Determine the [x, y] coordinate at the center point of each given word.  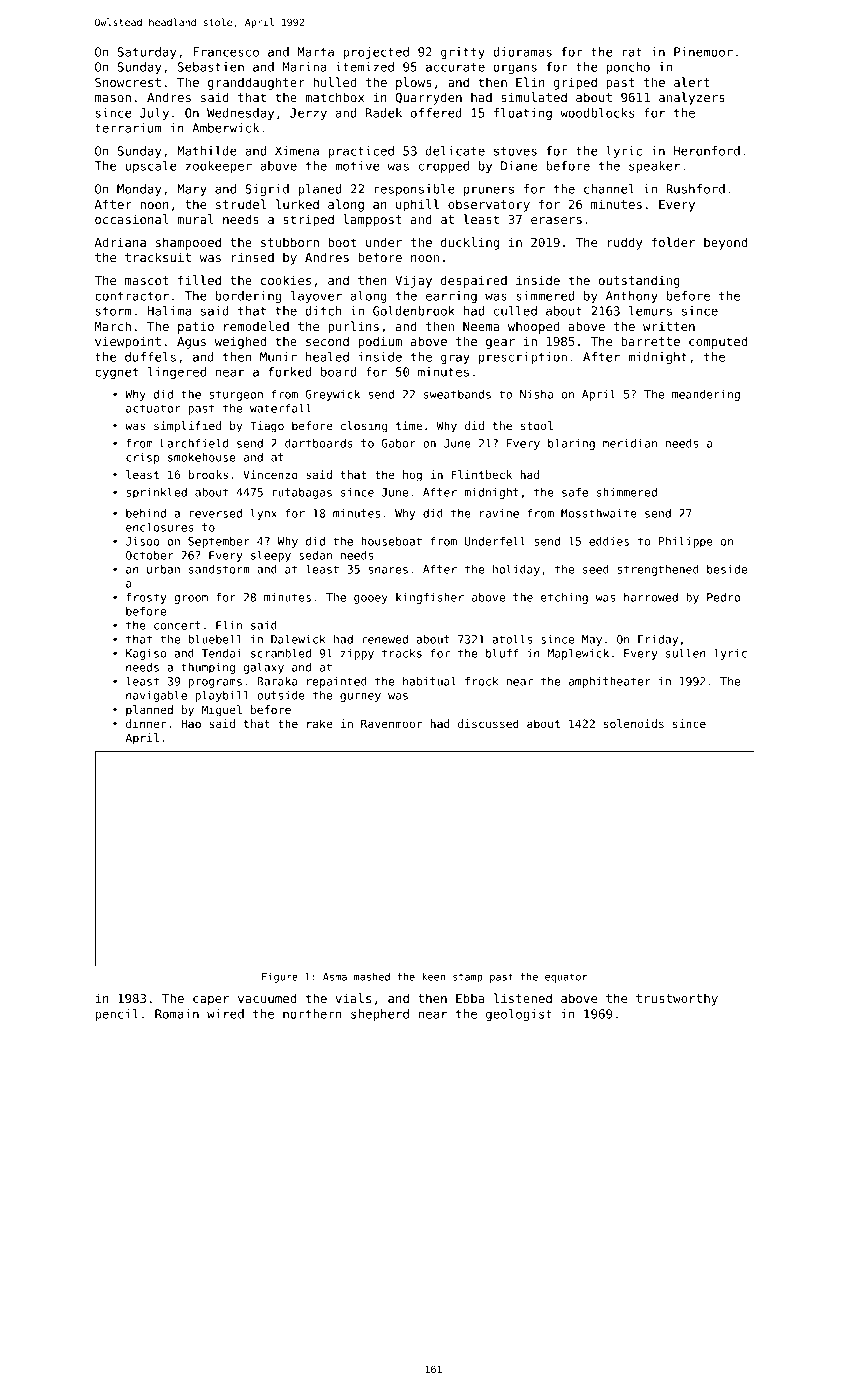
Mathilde [207, 151]
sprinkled [156, 493]
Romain [177, 1014]
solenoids [634, 723]
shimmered [627, 492]
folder [673, 242]
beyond [725, 243]
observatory [489, 205]
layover [316, 297]
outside [281, 695]
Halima [169, 311]
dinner [146, 723]
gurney [360, 697]
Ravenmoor [392, 723]
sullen [686, 653]
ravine [499, 513]
